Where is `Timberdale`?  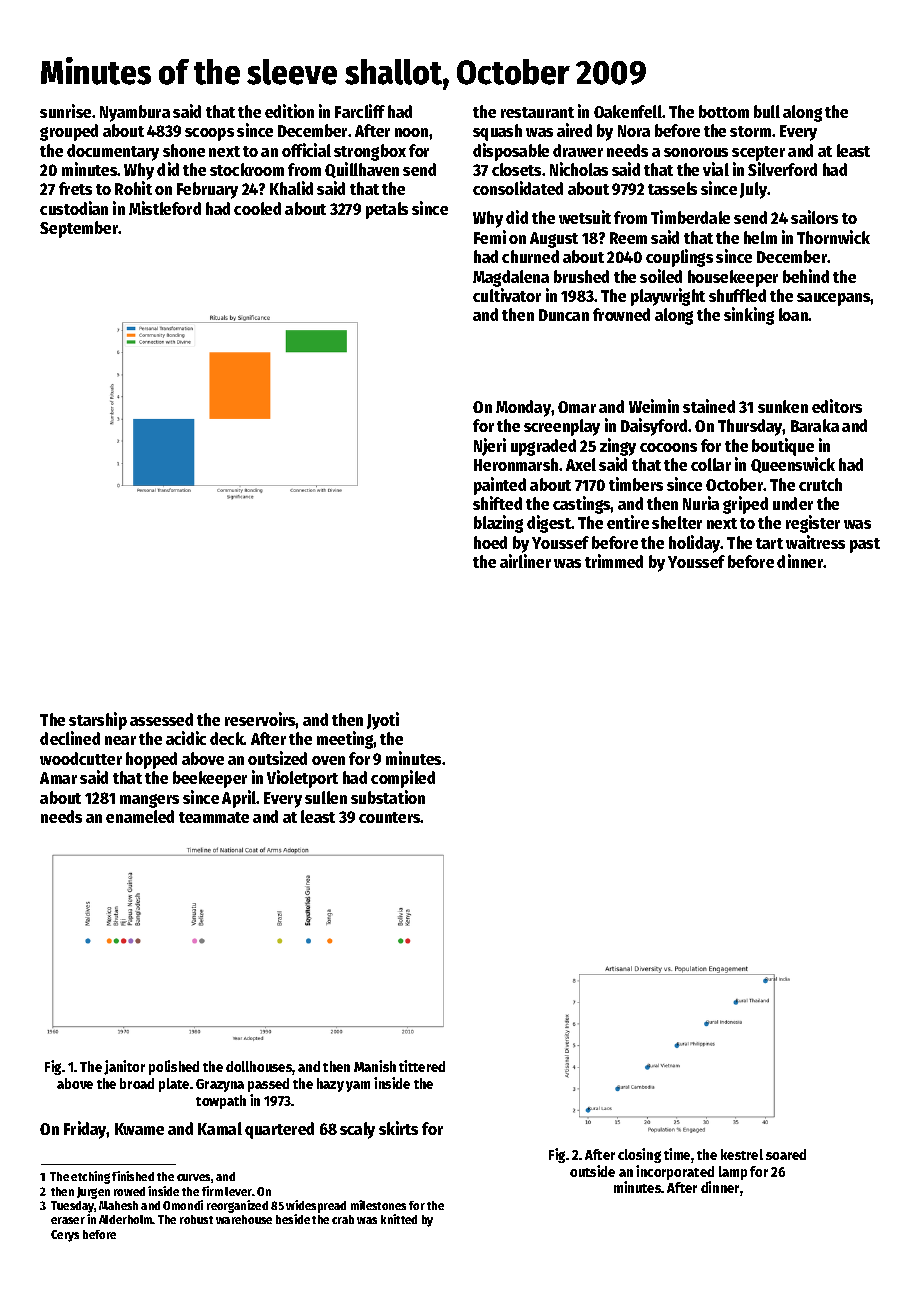 Timberdale is located at coordinates (690, 217).
